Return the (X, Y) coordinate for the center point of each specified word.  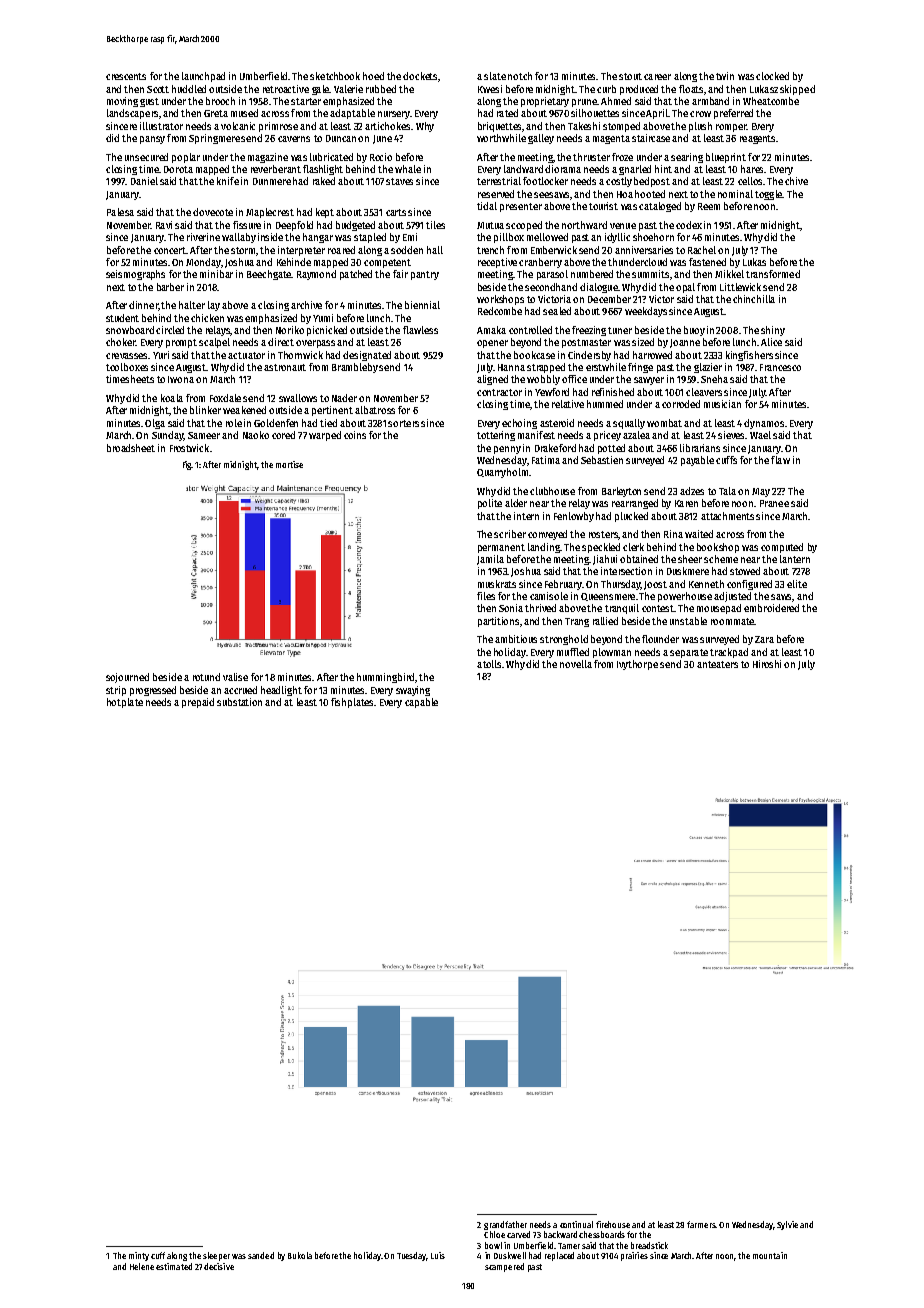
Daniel (144, 181)
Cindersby (589, 356)
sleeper (216, 1256)
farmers (701, 1224)
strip (116, 691)
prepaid (198, 703)
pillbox (509, 238)
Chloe (494, 1234)
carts (396, 212)
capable (421, 703)
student (122, 318)
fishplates (352, 703)
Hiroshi (767, 664)
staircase (651, 138)
